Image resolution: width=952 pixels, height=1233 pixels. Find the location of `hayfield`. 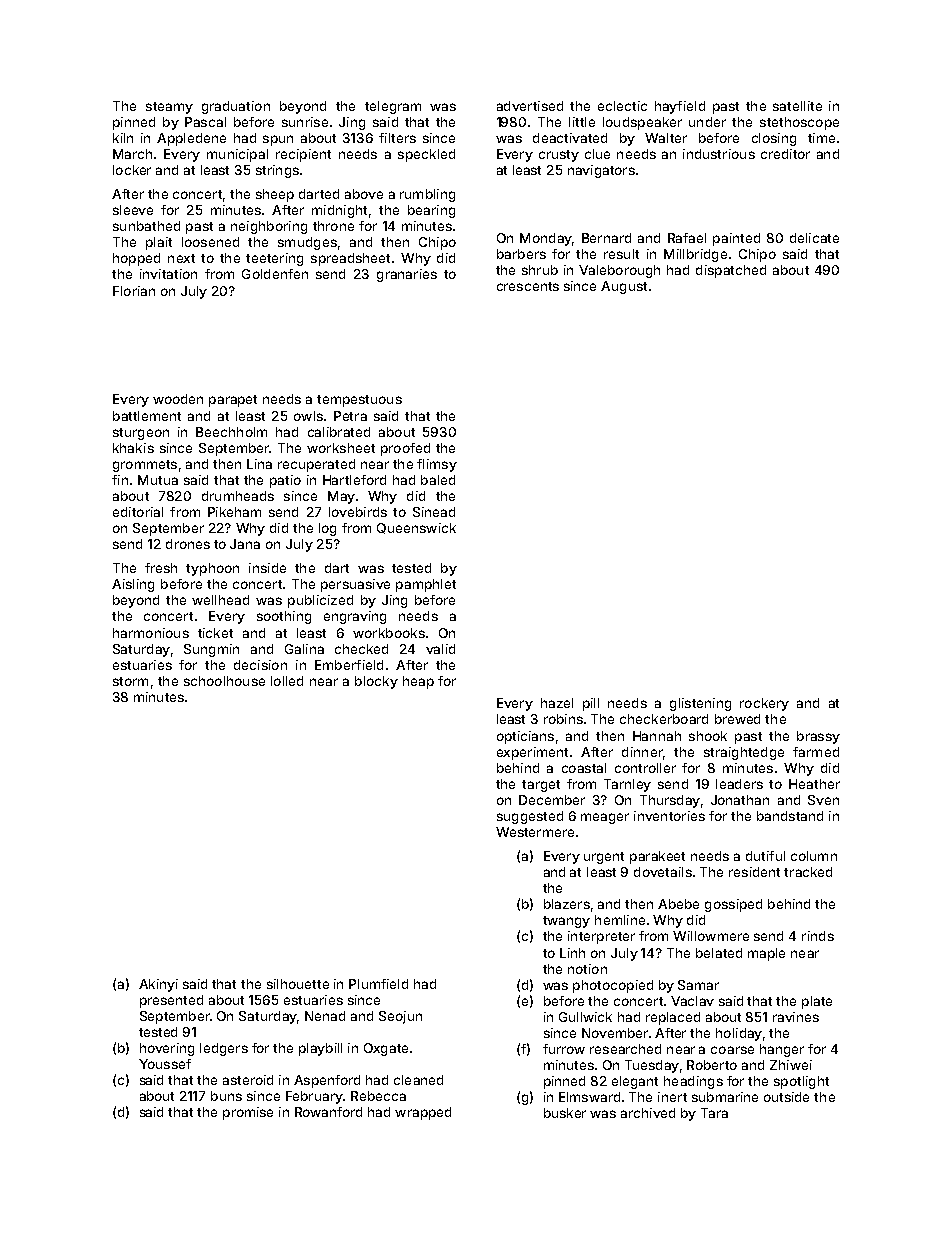

hayfield is located at coordinates (680, 107).
